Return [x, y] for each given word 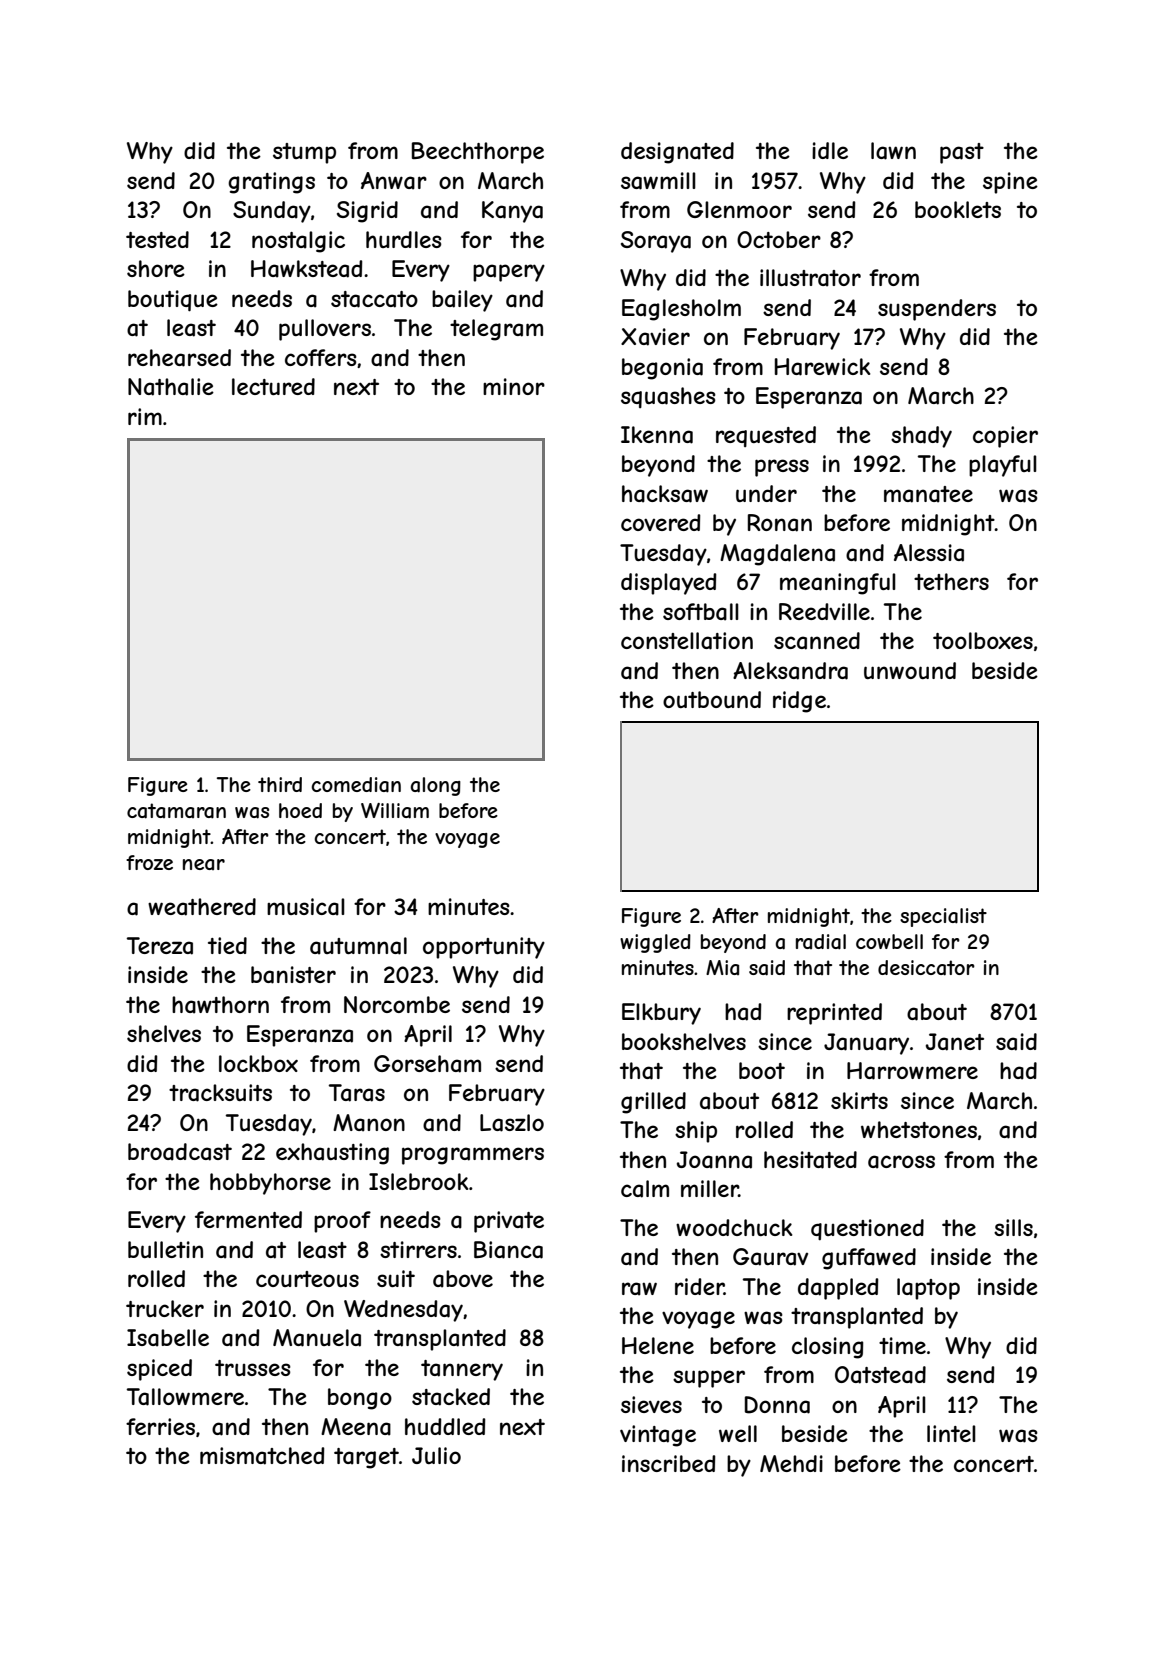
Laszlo [512, 1123]
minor [514, 386]
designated [677, 153]
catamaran [176, 811]
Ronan [780, 523]
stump [304, 153]
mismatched [262, 1456]
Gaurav [770, 1257]
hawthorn [220, 1005]
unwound [910, 670]
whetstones [919, 1129]
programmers [473, 1156]
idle [830, 150]
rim [145, 416]
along [436, 786]
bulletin [165, 1249]
